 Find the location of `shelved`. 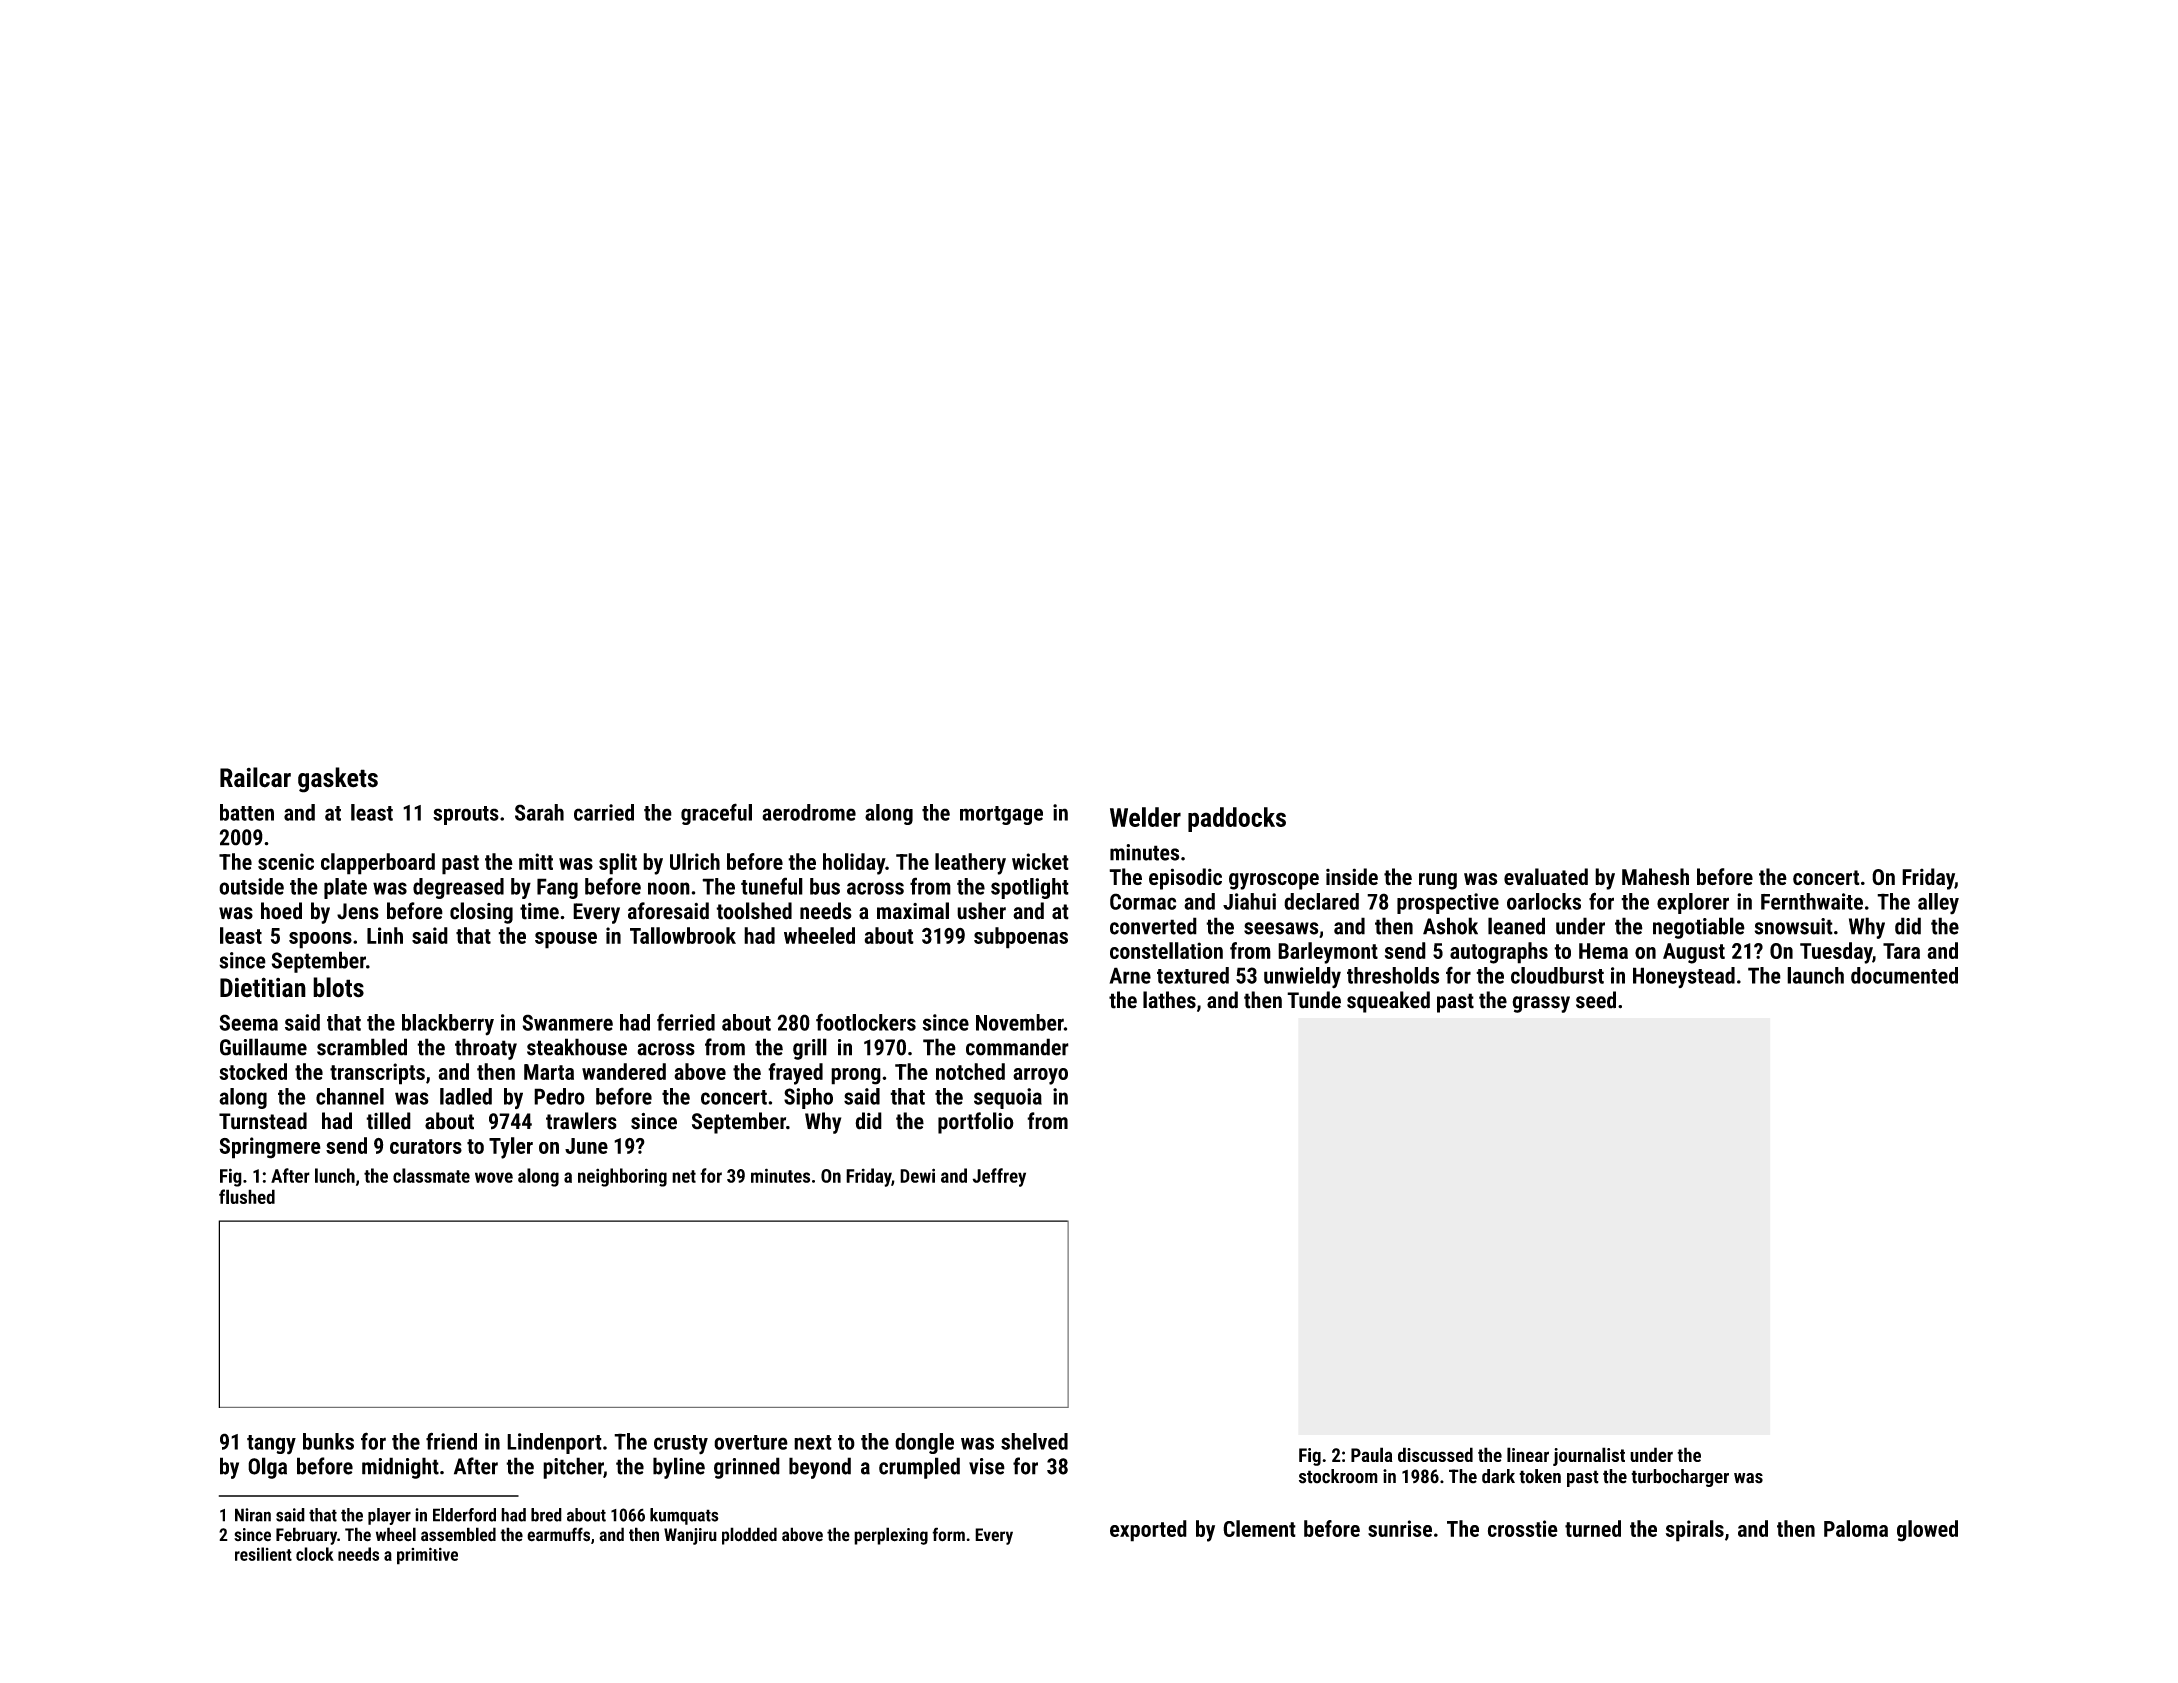

shelved is located at coordinates (1034, 1441).
